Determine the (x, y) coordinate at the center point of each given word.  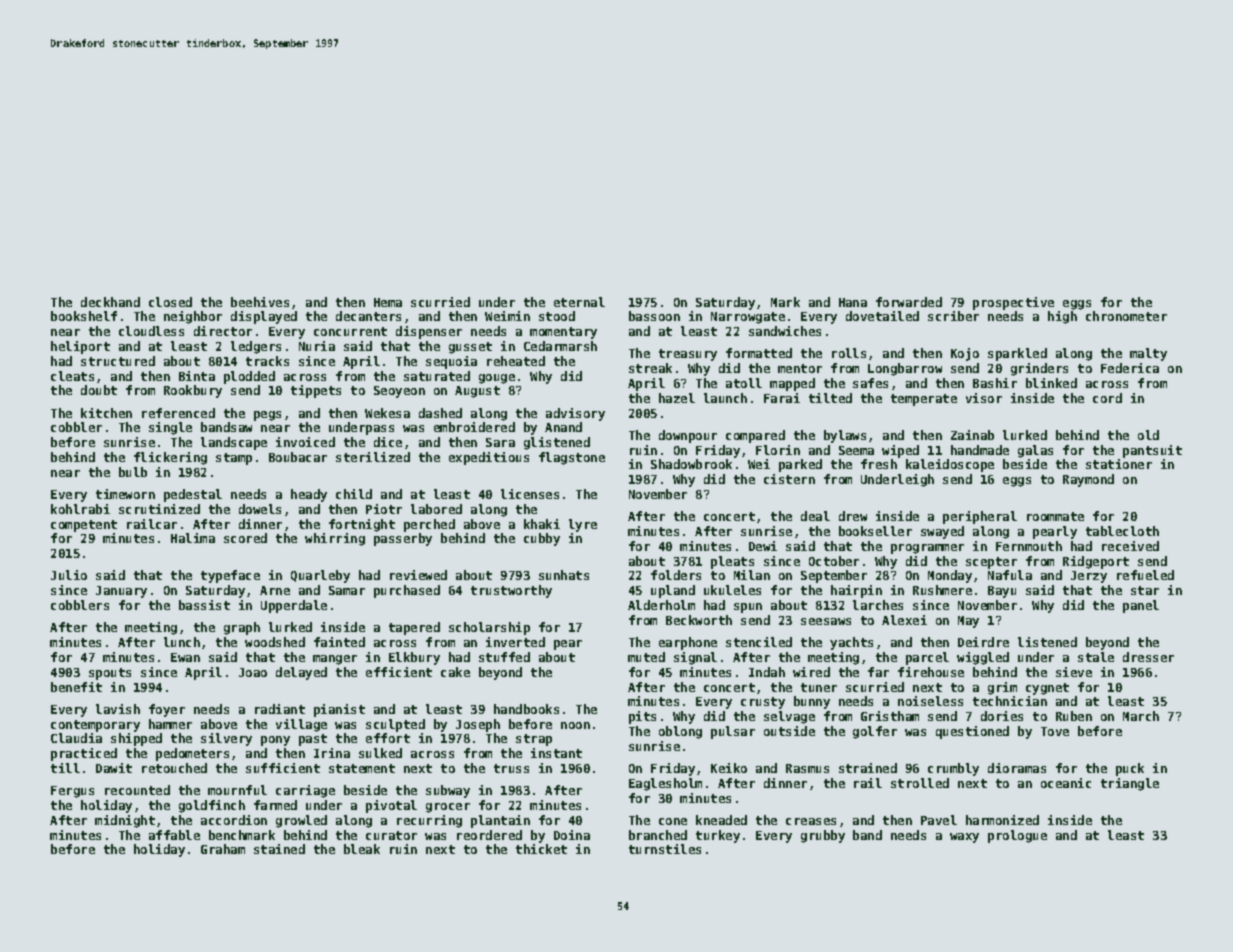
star (1145, 590)
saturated (437, 376)
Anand (563, 427)
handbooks (526, 709)
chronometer (1126, 316)
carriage (305, 791)
